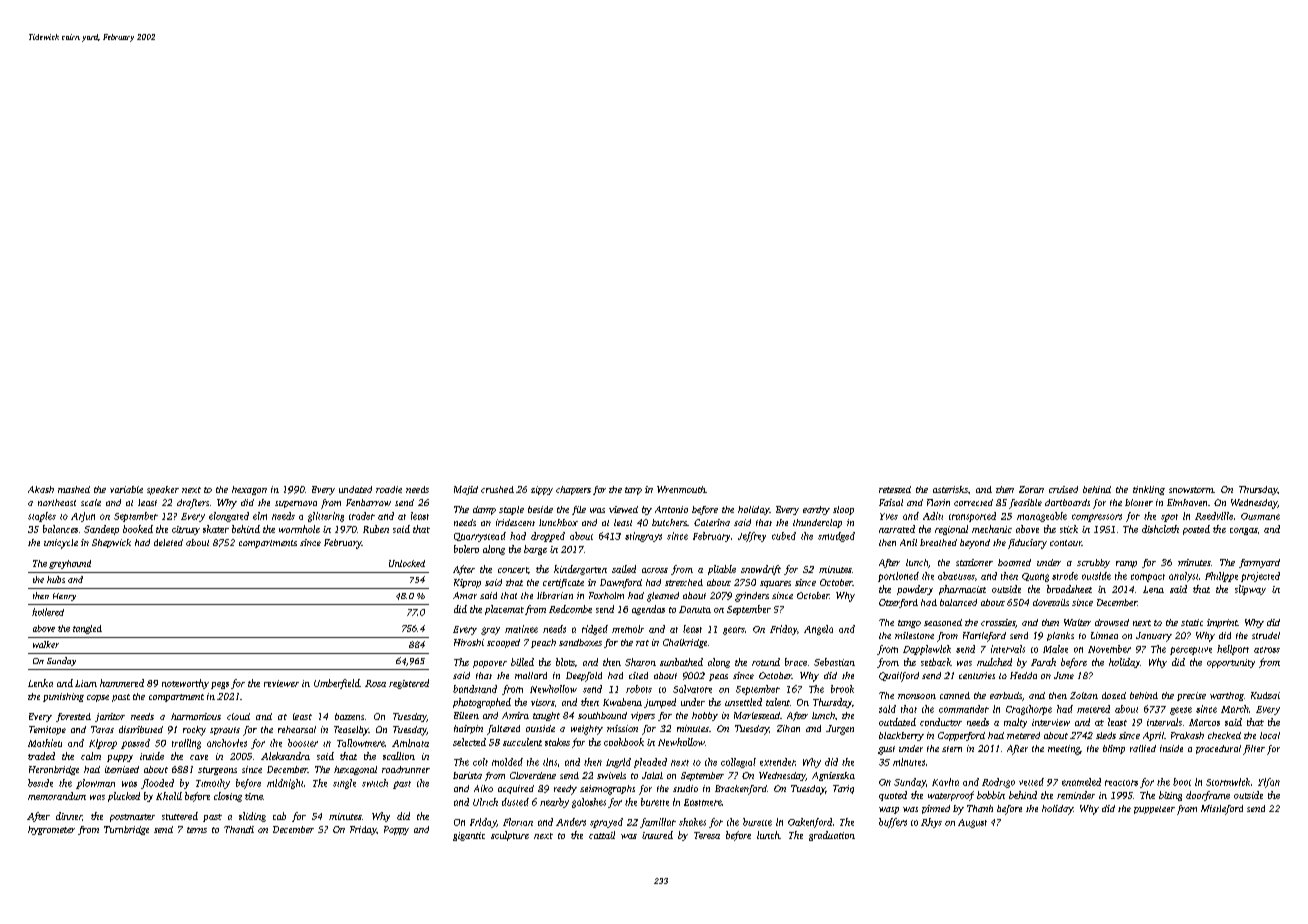  What do you see at coordinates (484, 510) in the image?
I see `damp` at bounding box center [484, 510].
